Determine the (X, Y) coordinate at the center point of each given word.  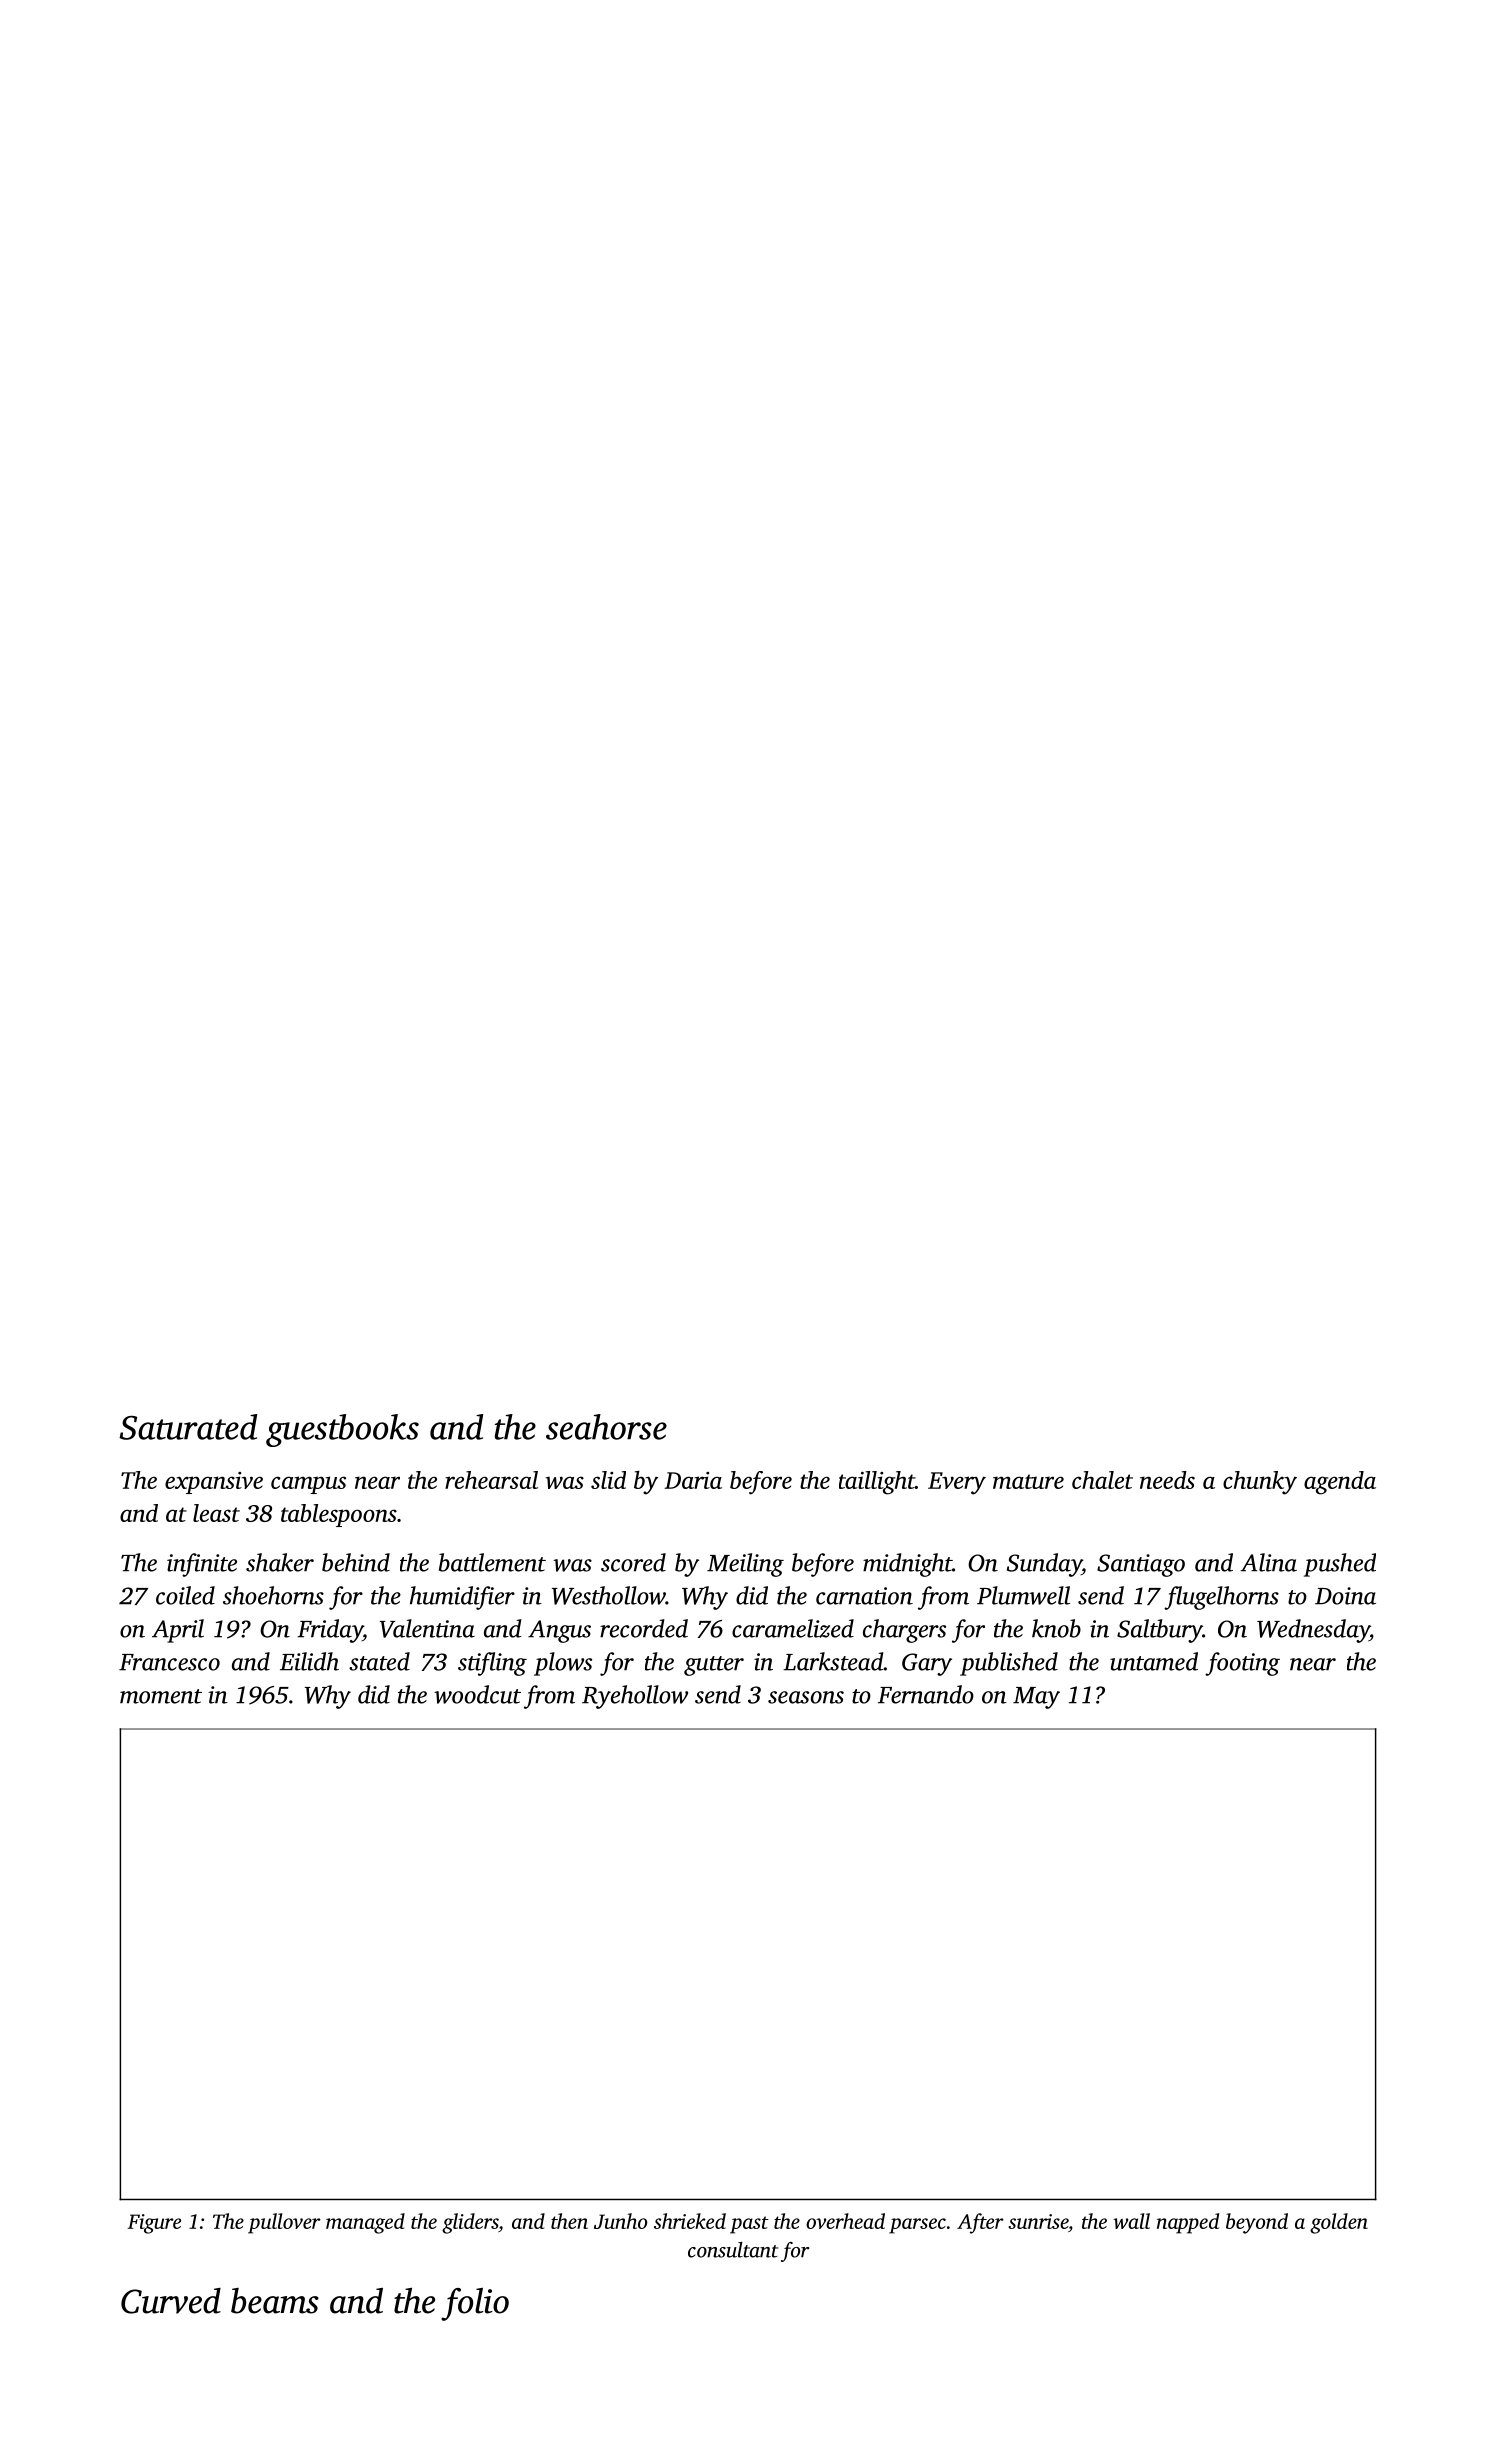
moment (161, 1696)
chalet (1102, 1480)
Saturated (188, 1427)
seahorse (606, 1427)
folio (475, 2304)
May (1036, 1698)
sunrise (1038, 2221)
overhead (845, 2221)
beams (275, 2301)
